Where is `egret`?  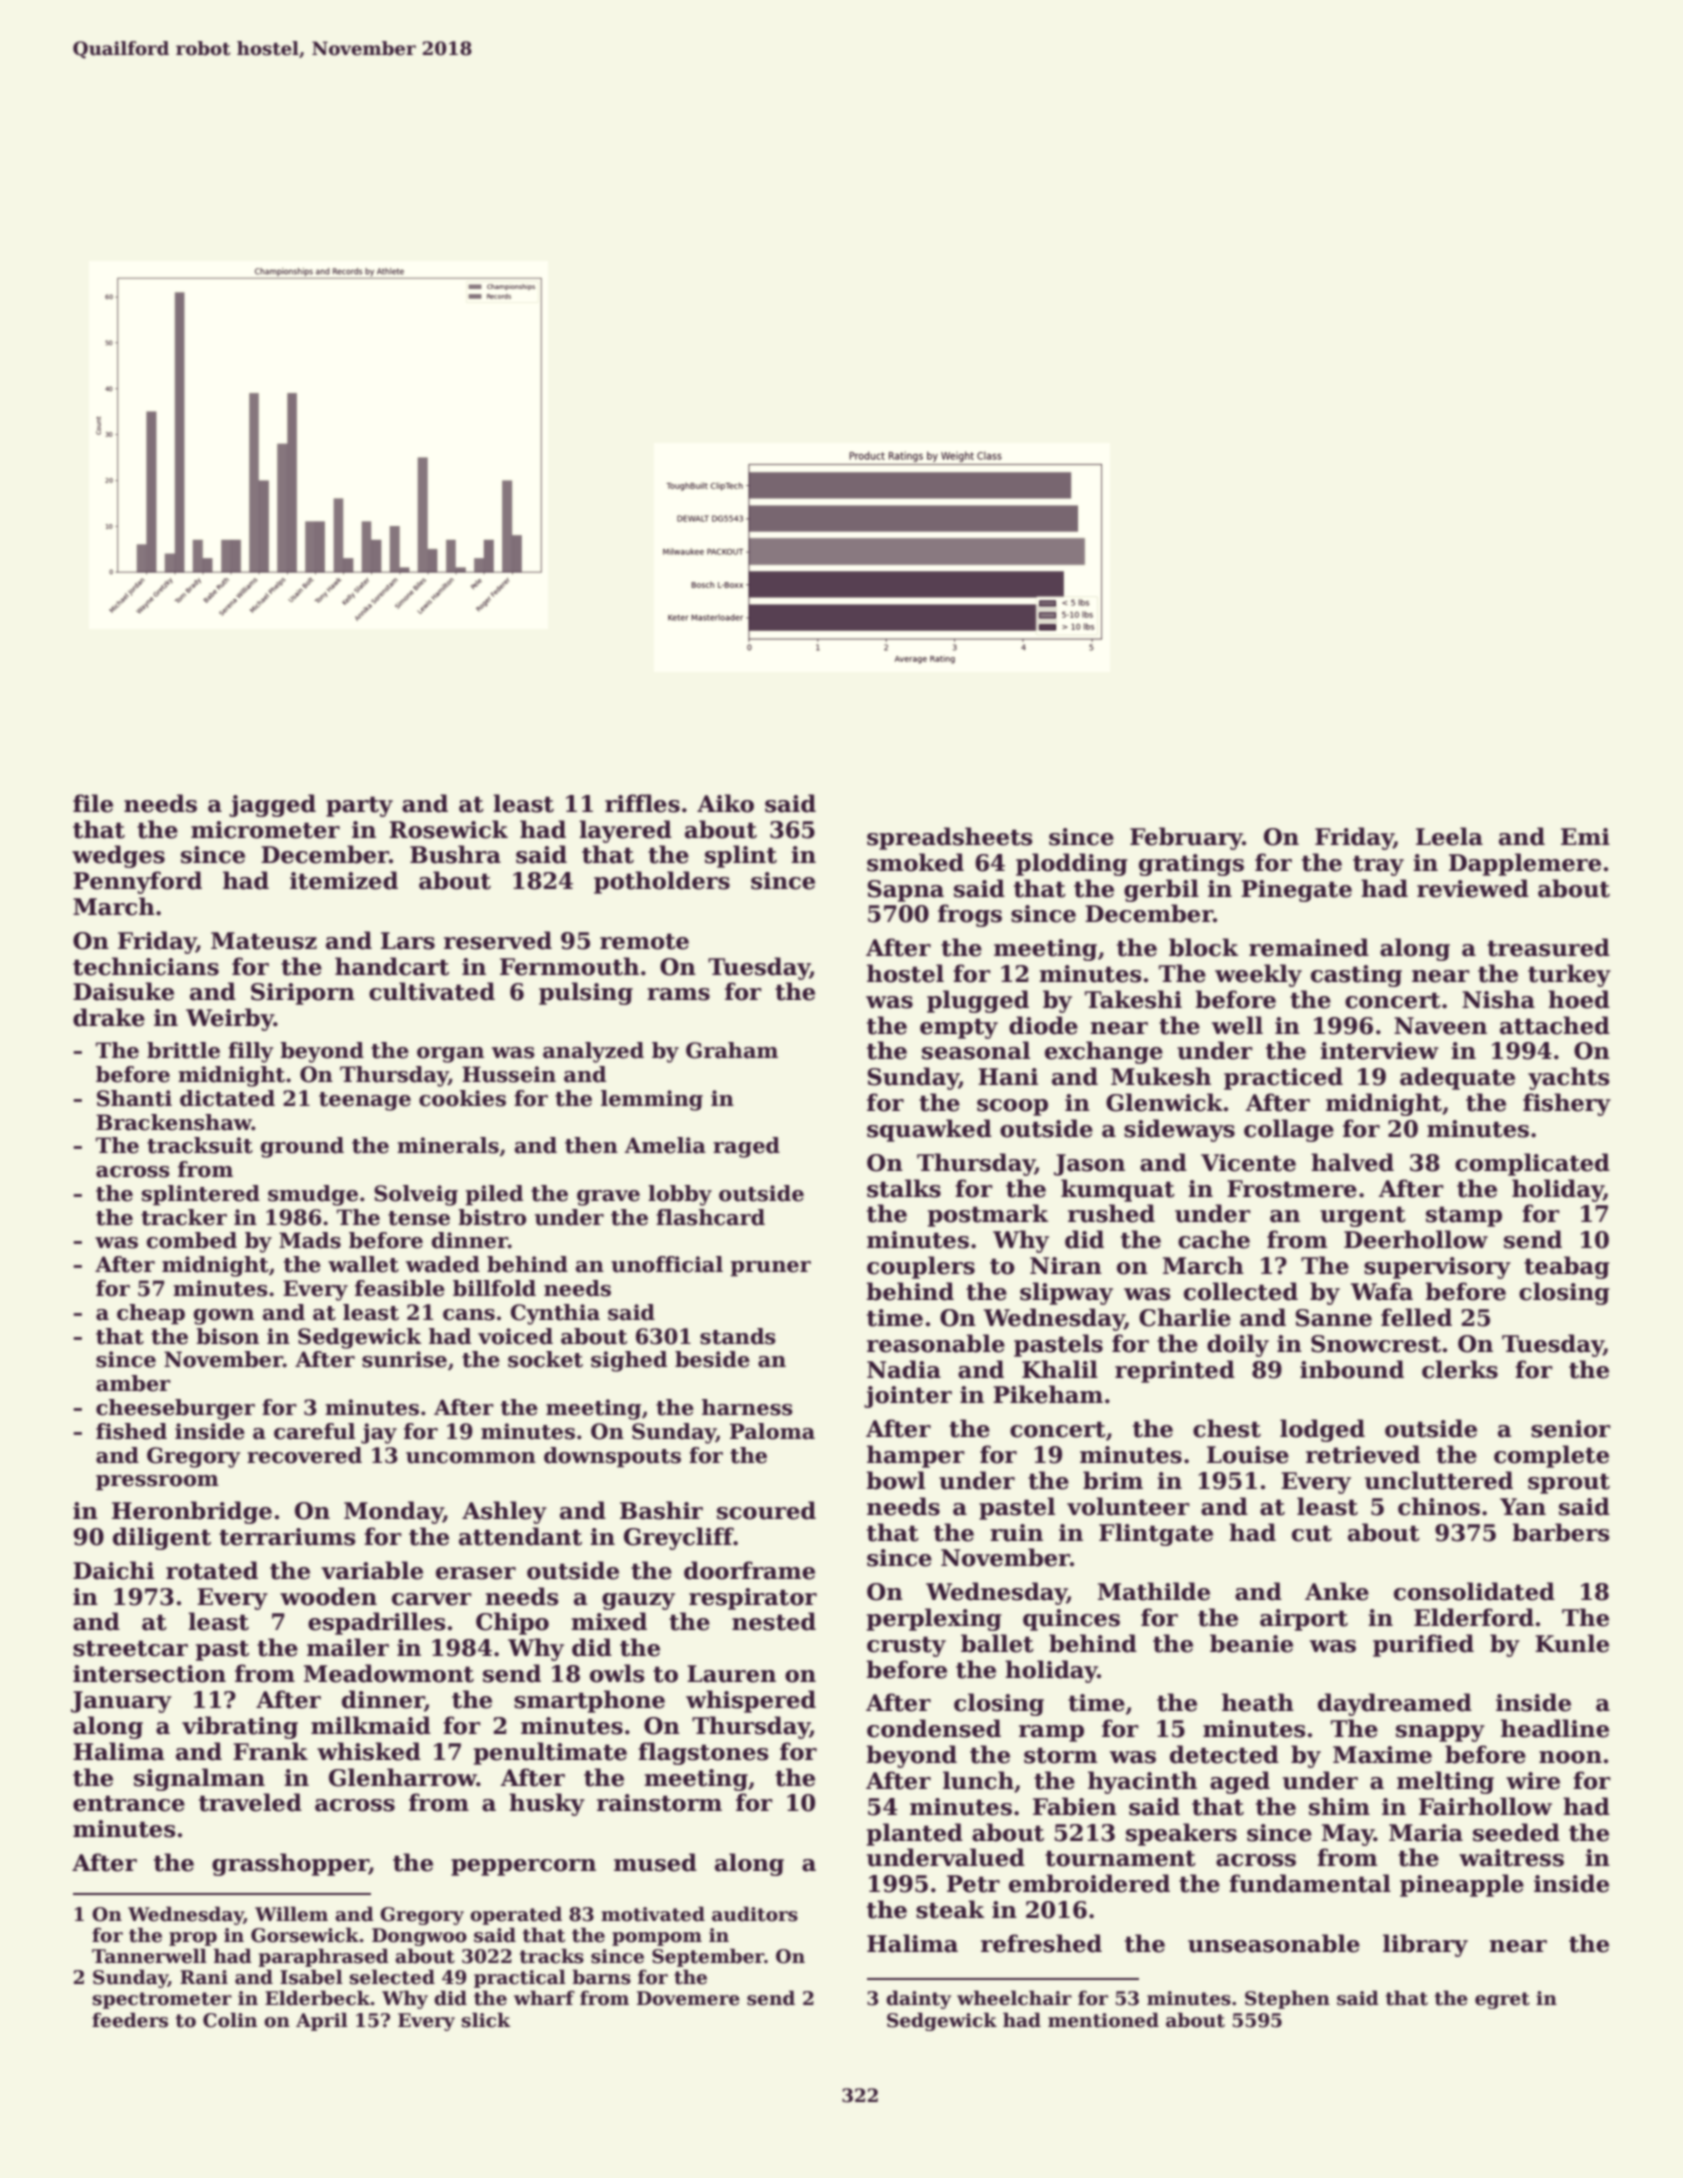
egret is located at coordinates (1502, 2000).
